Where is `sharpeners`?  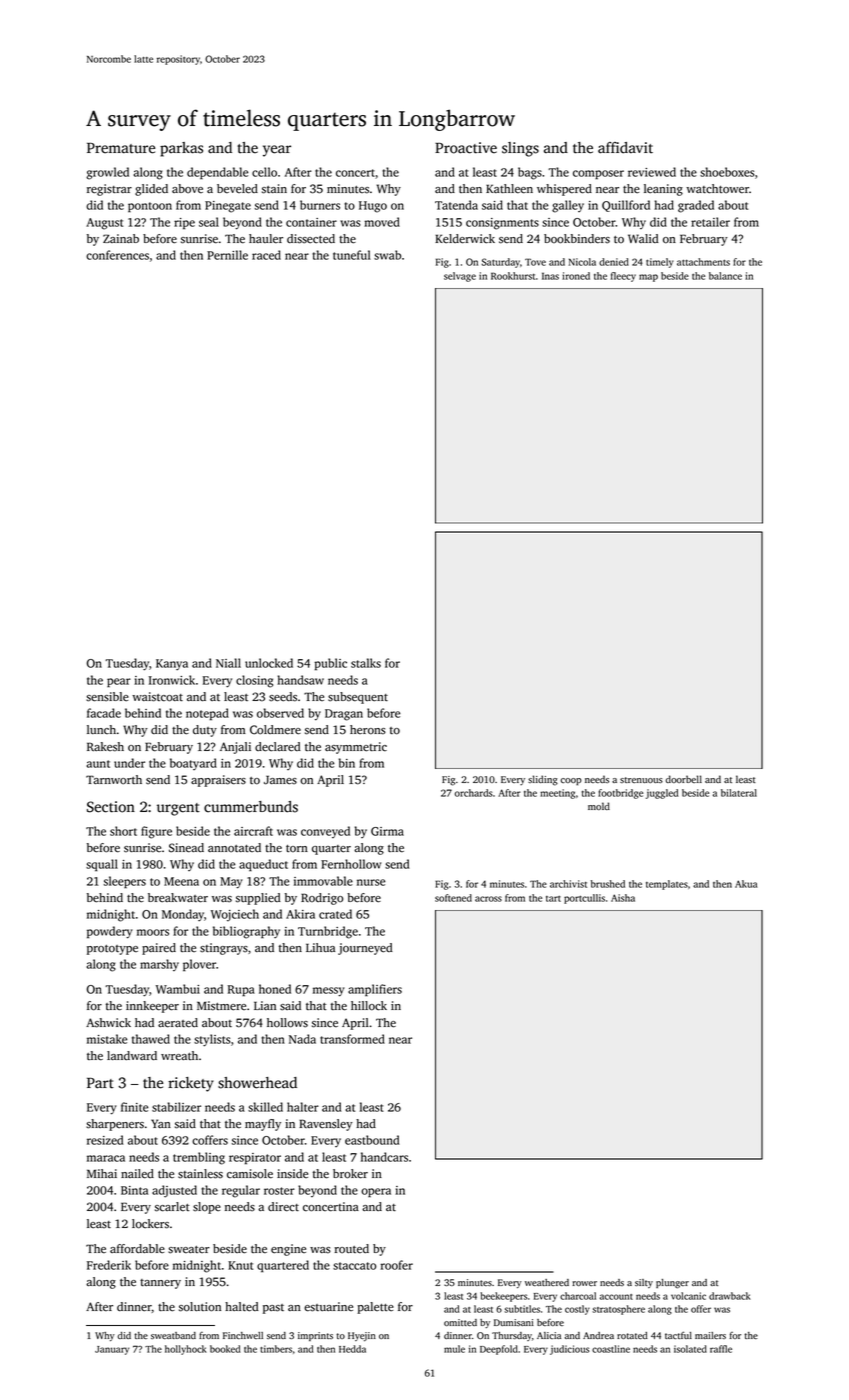
sharpeners is located at coordinates (115, 1125).
